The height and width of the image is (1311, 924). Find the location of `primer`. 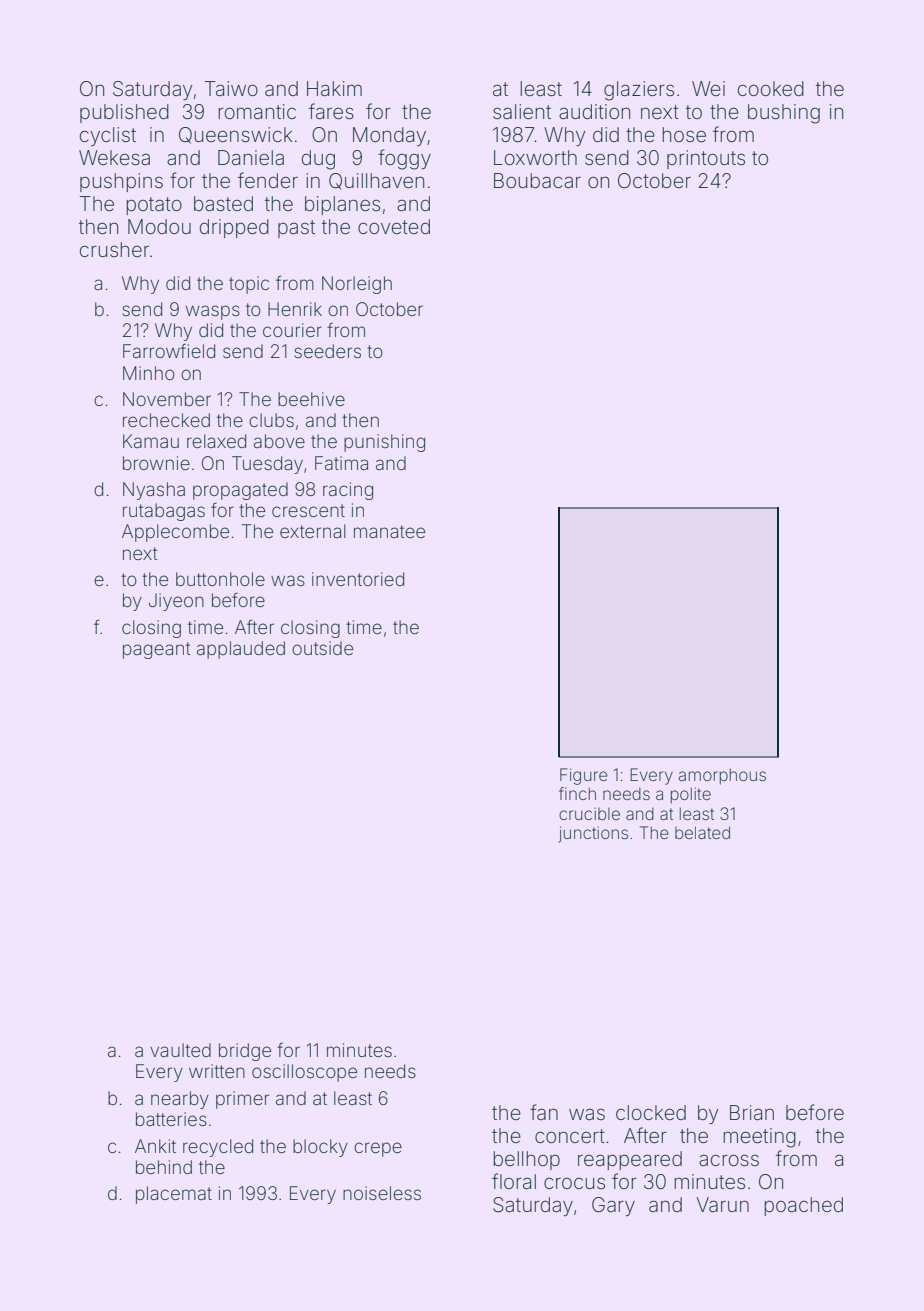

primer is located at coordinates (242, 1100).
